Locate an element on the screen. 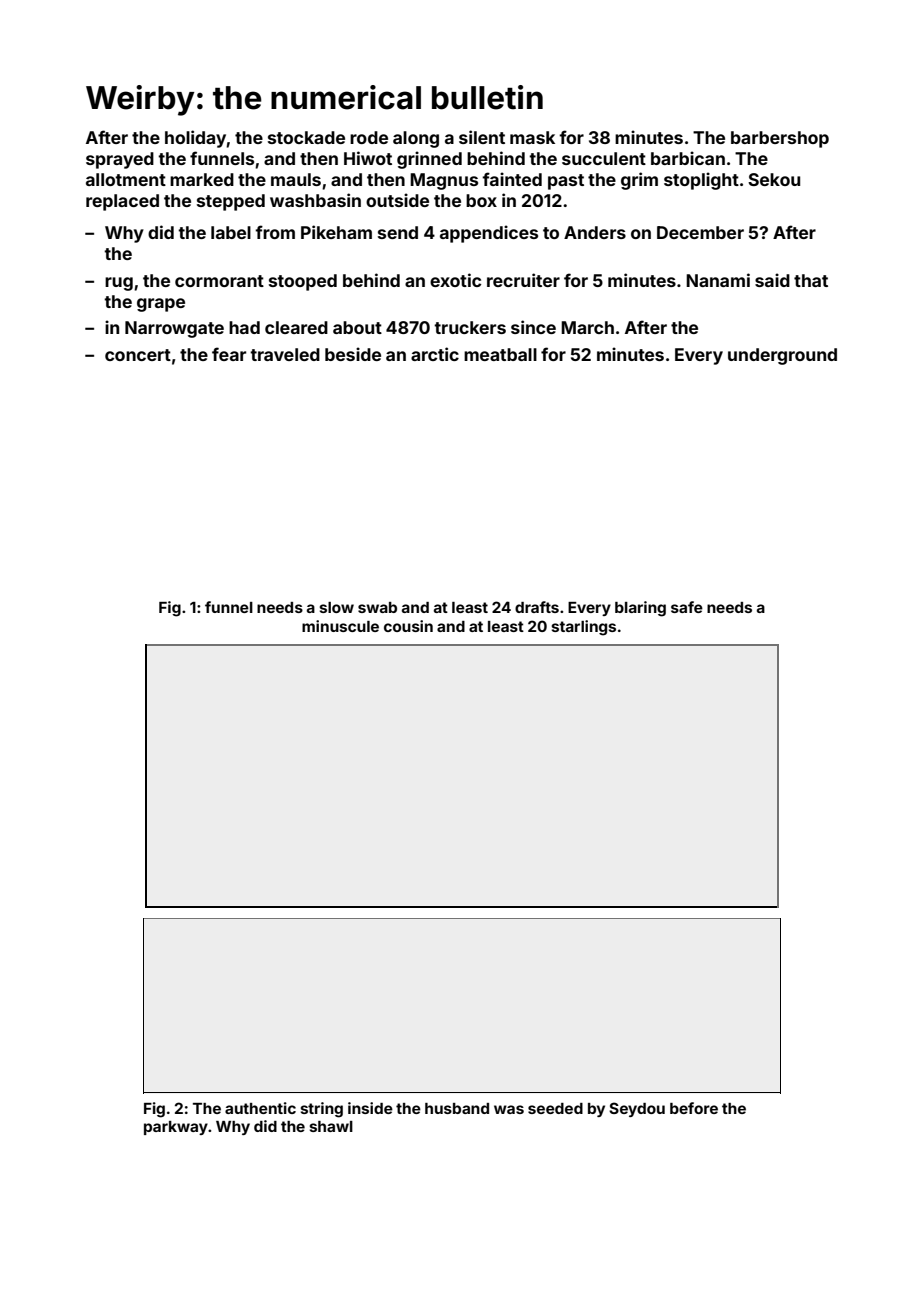 The height and width of the screenshot is (1308, 924). string is located at coordinates (321, 1110).
